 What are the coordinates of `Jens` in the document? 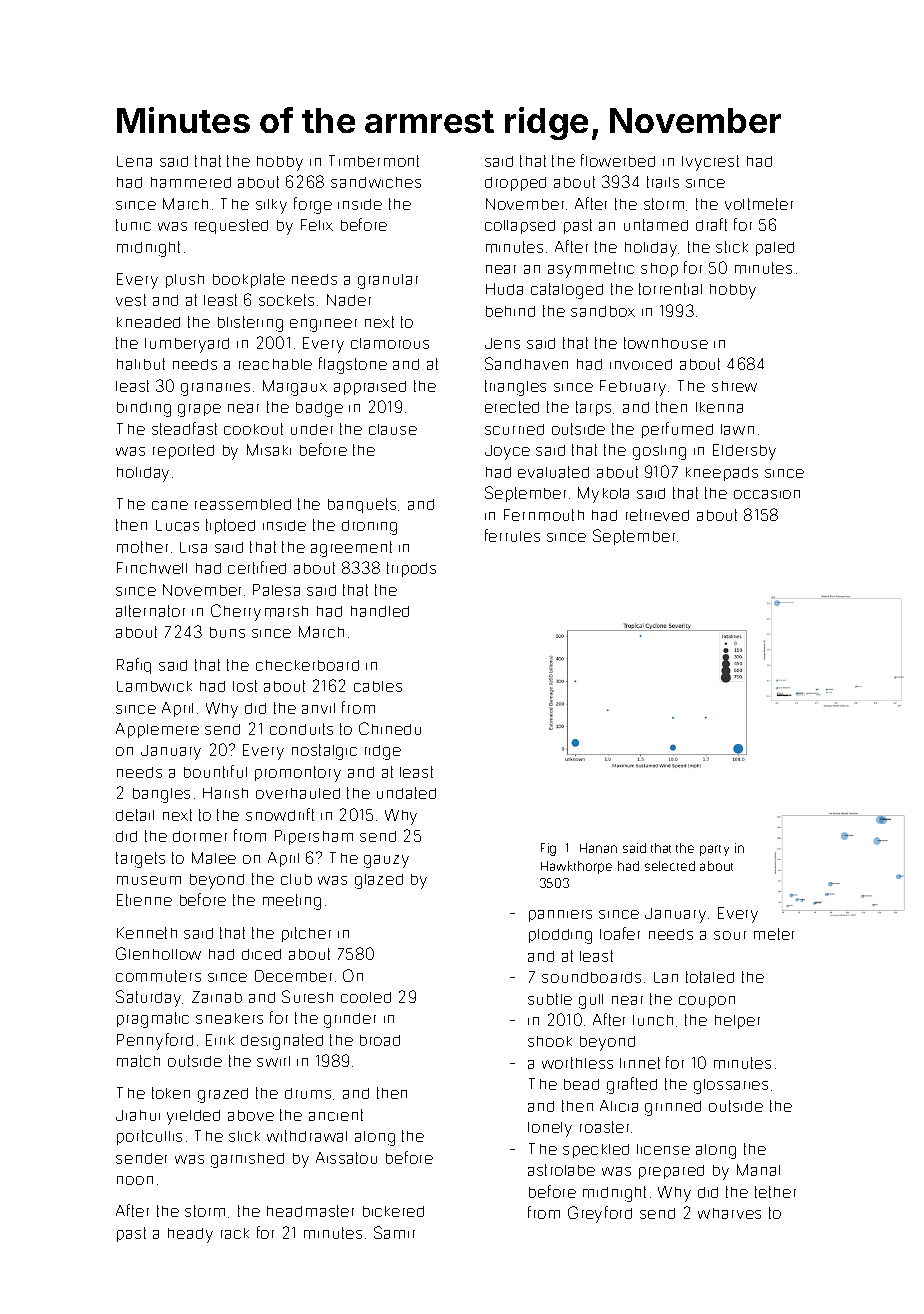 It's located at (502, 343).
